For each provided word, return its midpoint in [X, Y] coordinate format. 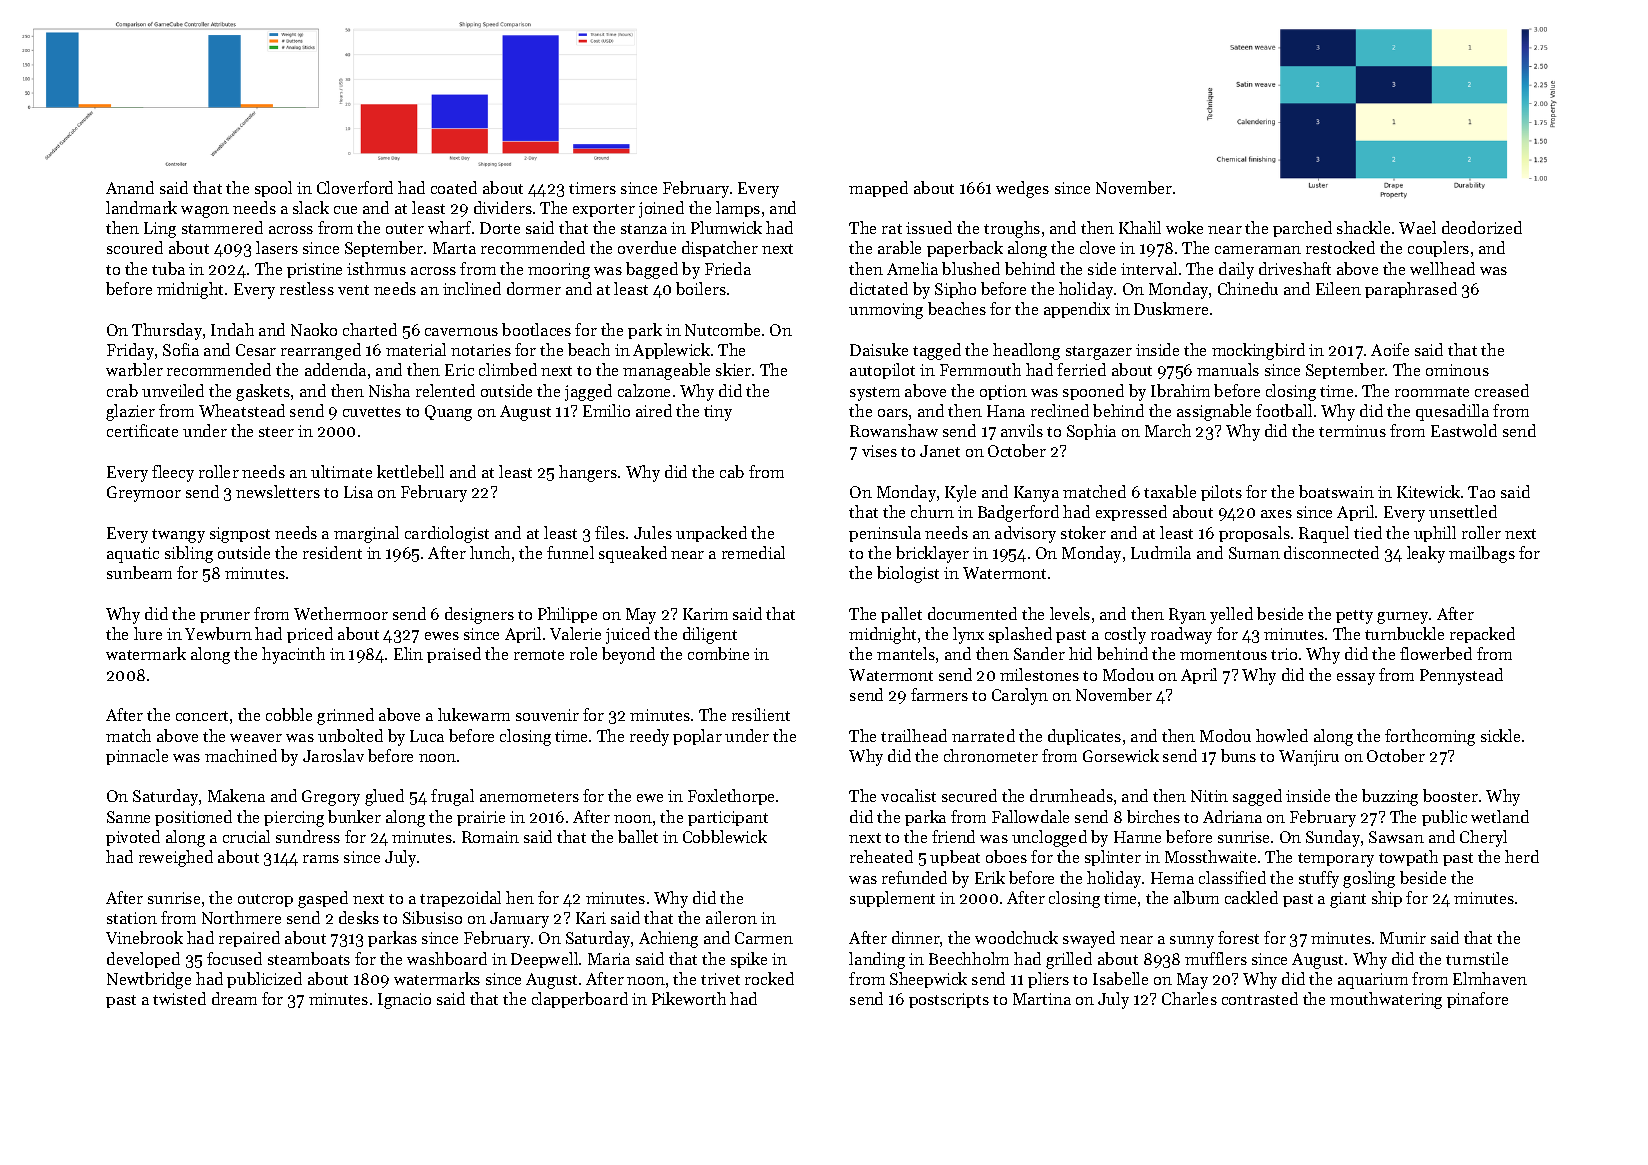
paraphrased [1411, 290]
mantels [906, 653]
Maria [609, 959]
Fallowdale [1030, 816]
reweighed [176, 858]
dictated [879, 288]
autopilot [882, 371]
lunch [490, 552]
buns [1238, 755]
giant [1348, 900]
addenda [335, 369]
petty [1354, 617]
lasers [277, 247]
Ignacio [404, 1001]
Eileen [1338, 288]
